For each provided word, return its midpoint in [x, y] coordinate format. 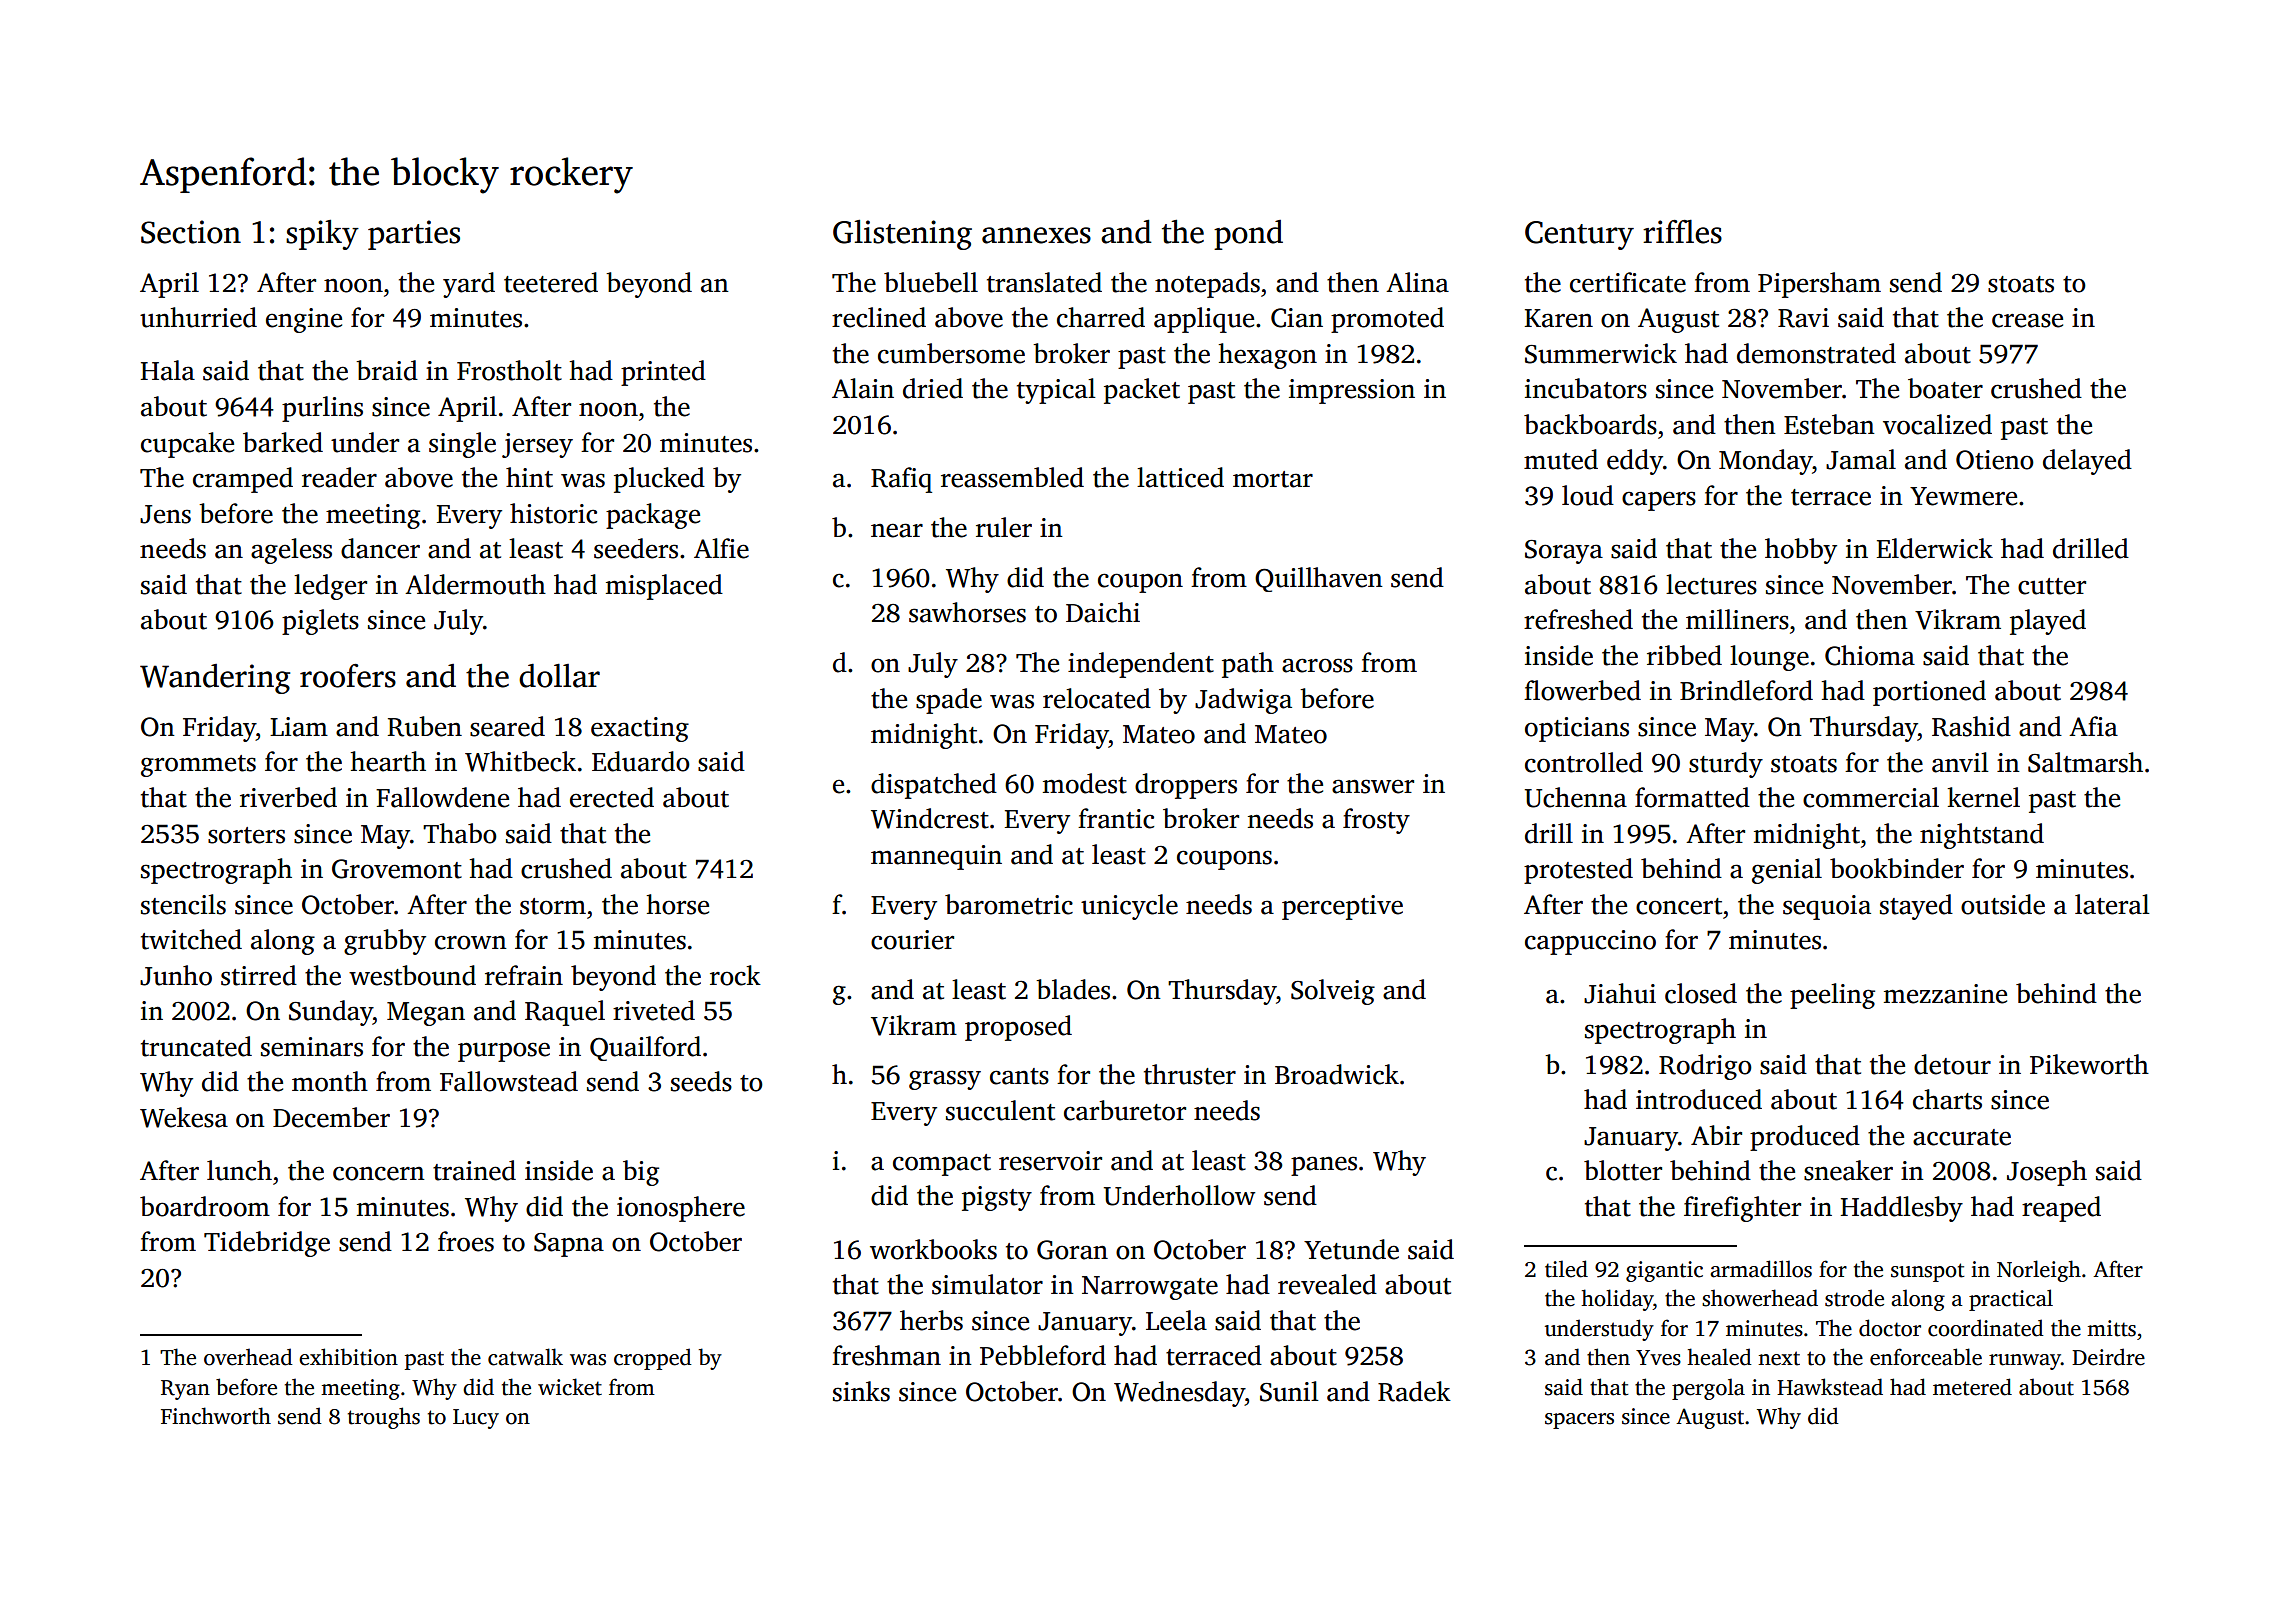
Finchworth [216, 1416]
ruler [1004, 527]
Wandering [215, 679]
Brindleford [1746, 690]
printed [663, 373]
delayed [2087, 462]
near [897, 530]
